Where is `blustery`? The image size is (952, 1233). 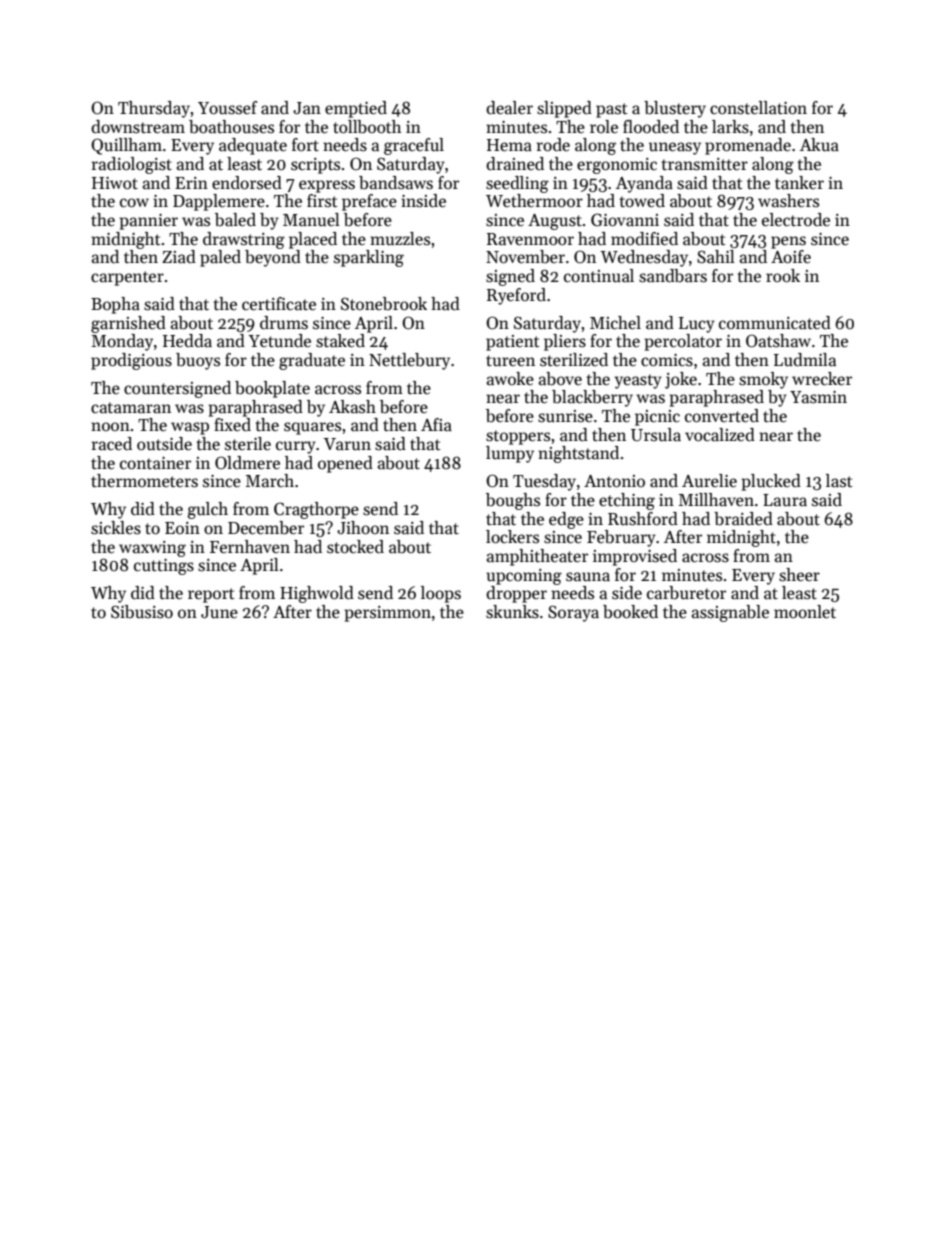 blustery is located at coordinates (675, 109).
